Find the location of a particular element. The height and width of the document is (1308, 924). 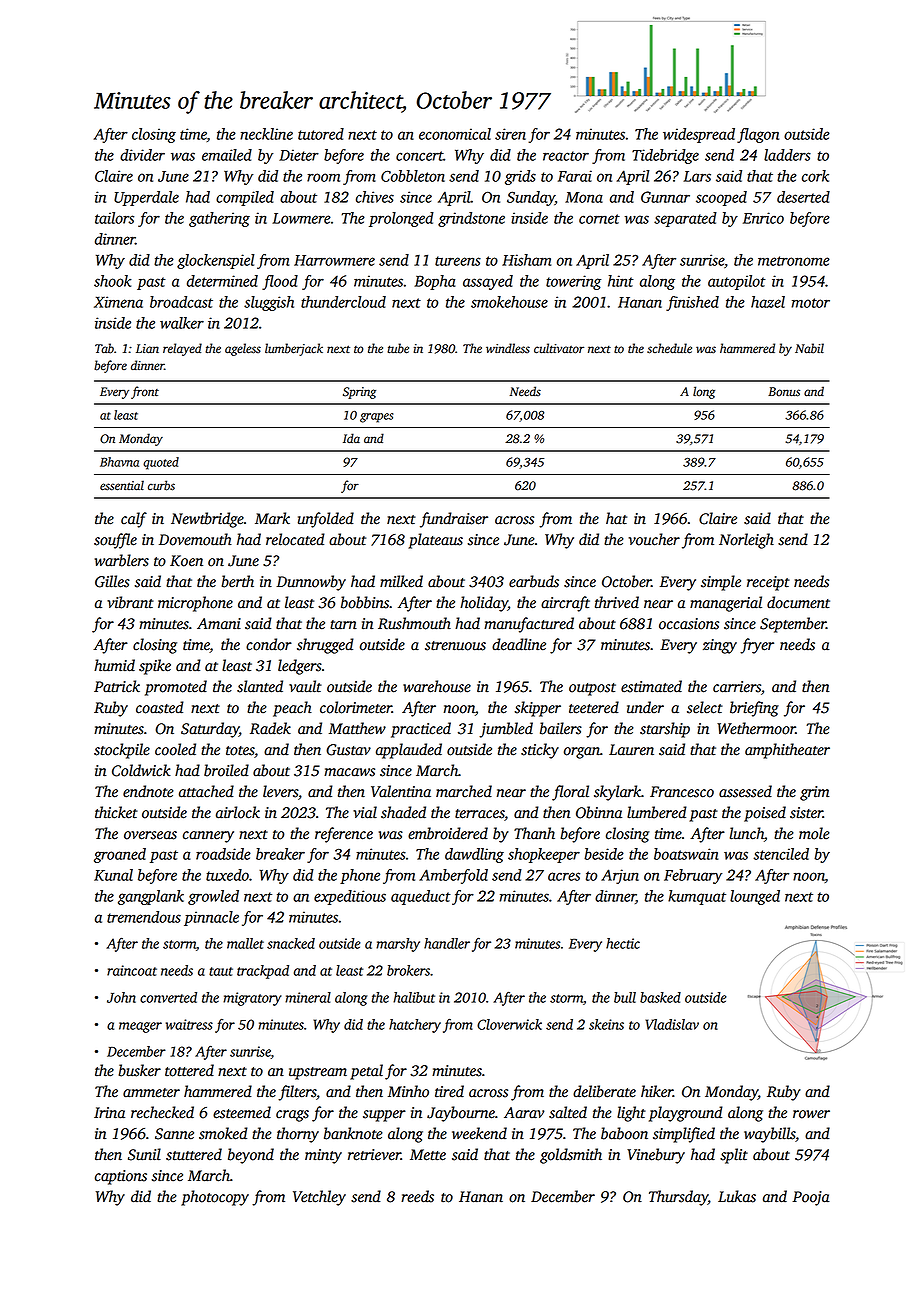

tailors is located at coordinates (114, 218).
